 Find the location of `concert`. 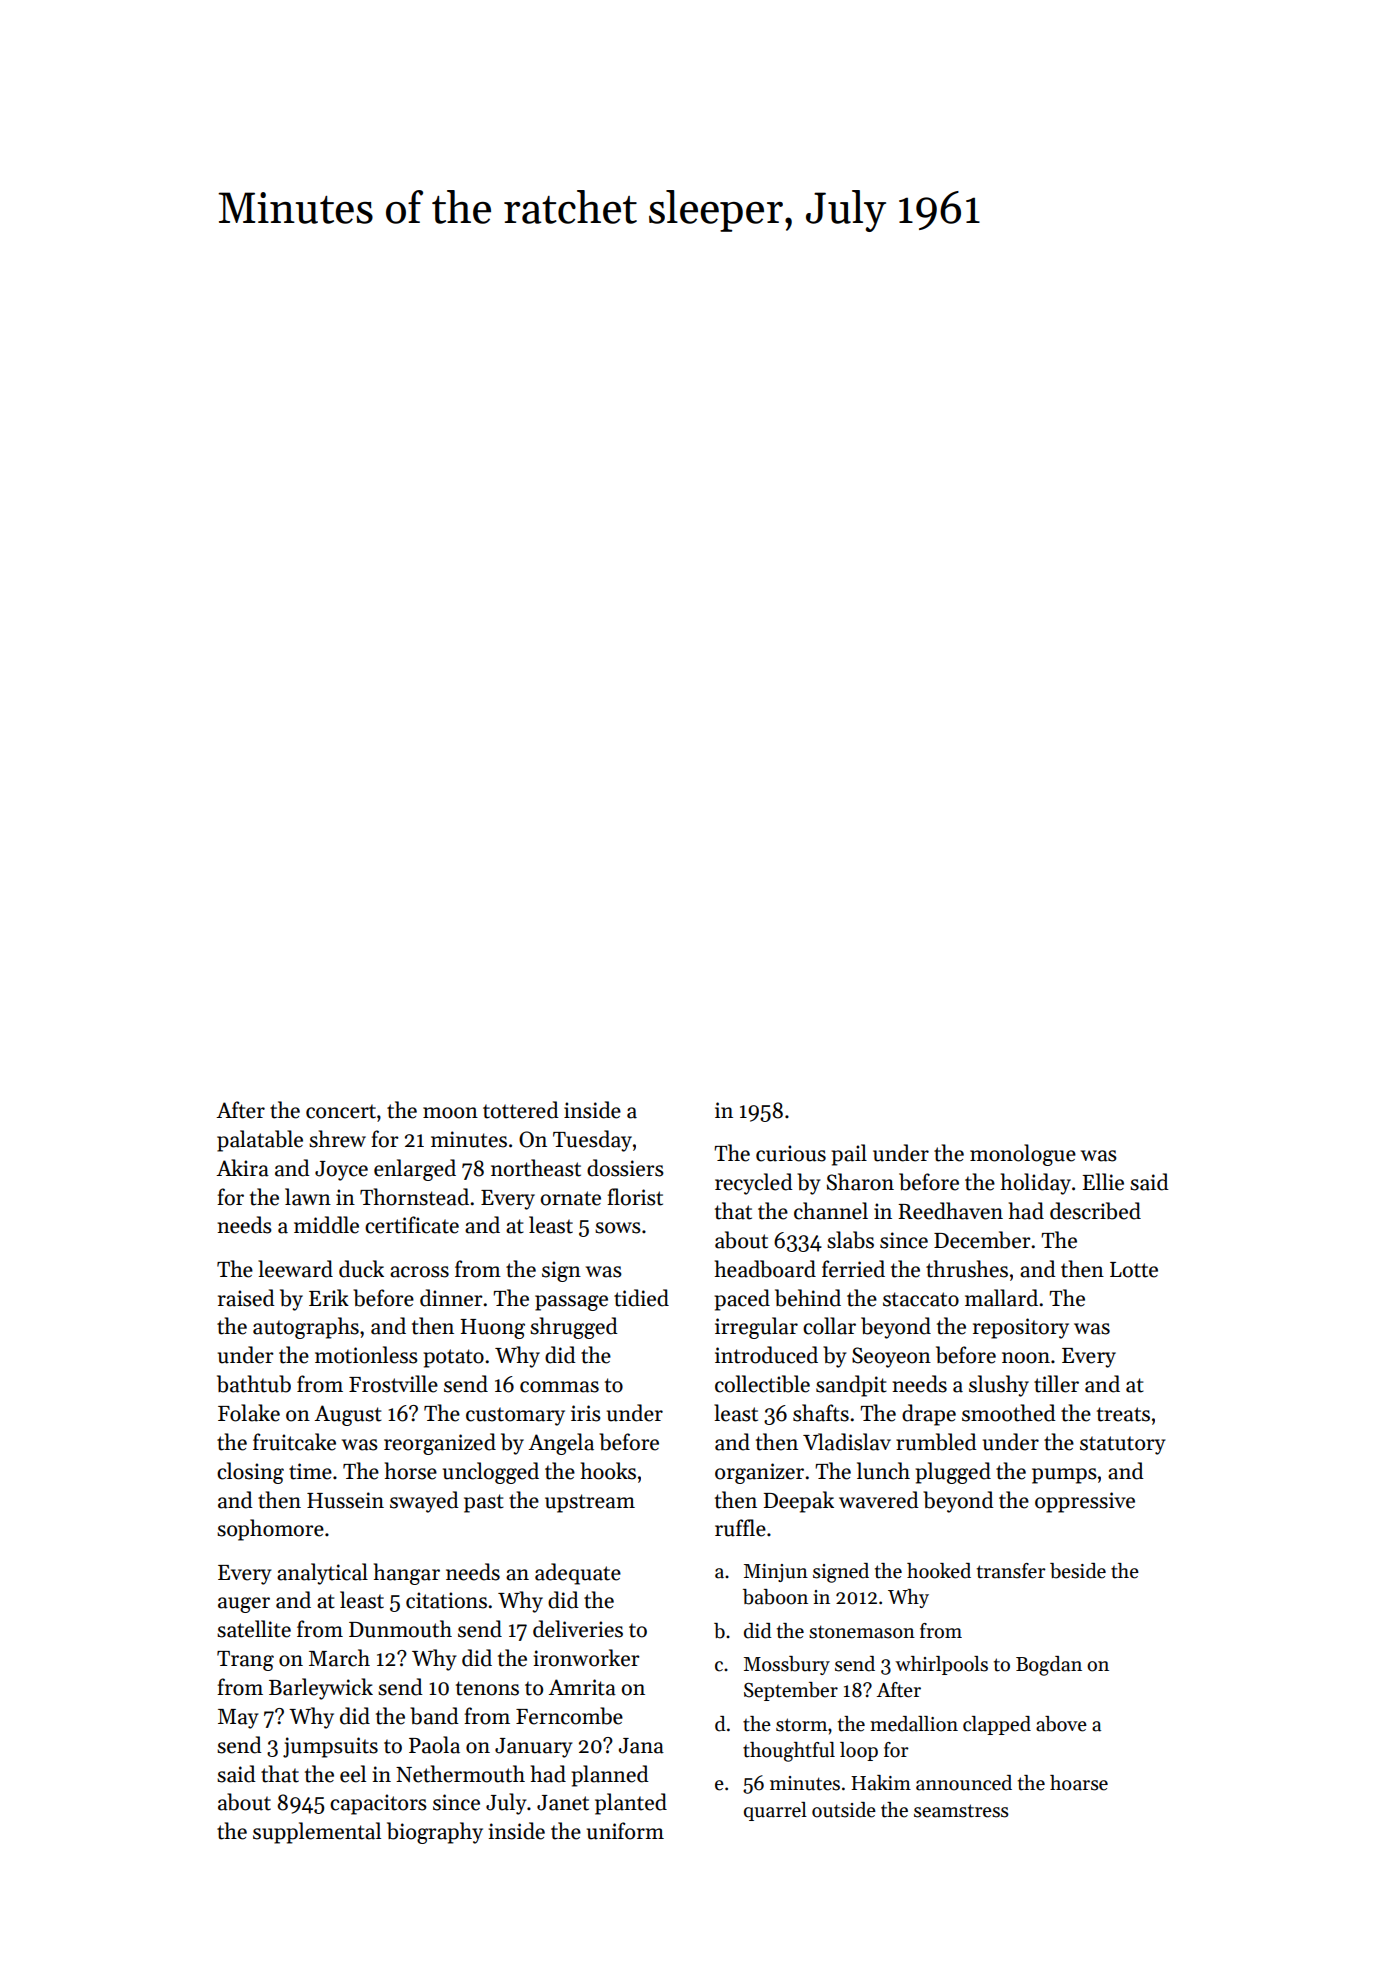

concert is located at coordinates (341, 1111).
